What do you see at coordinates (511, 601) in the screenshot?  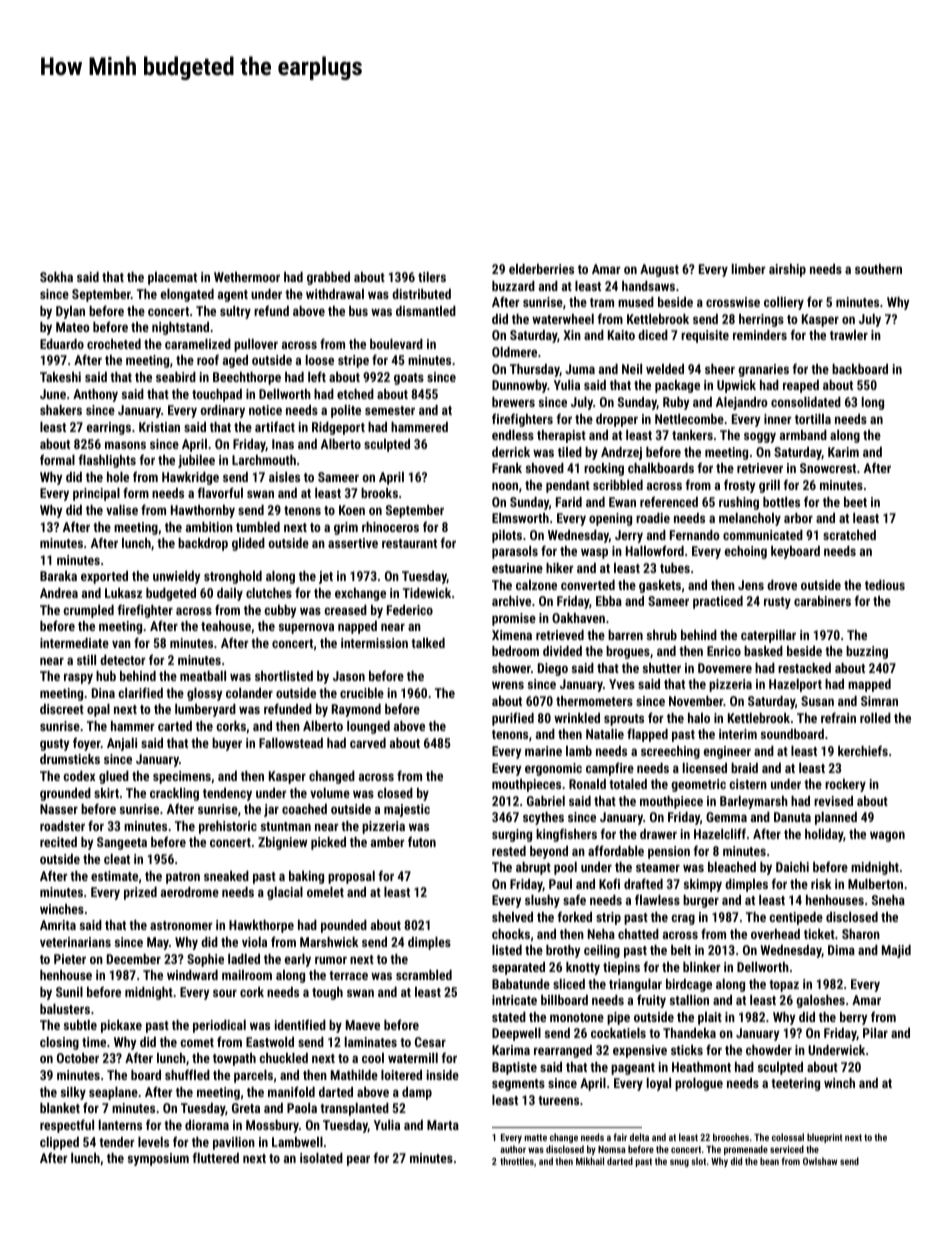 I see `archive` at bounding box center [511, 601].
